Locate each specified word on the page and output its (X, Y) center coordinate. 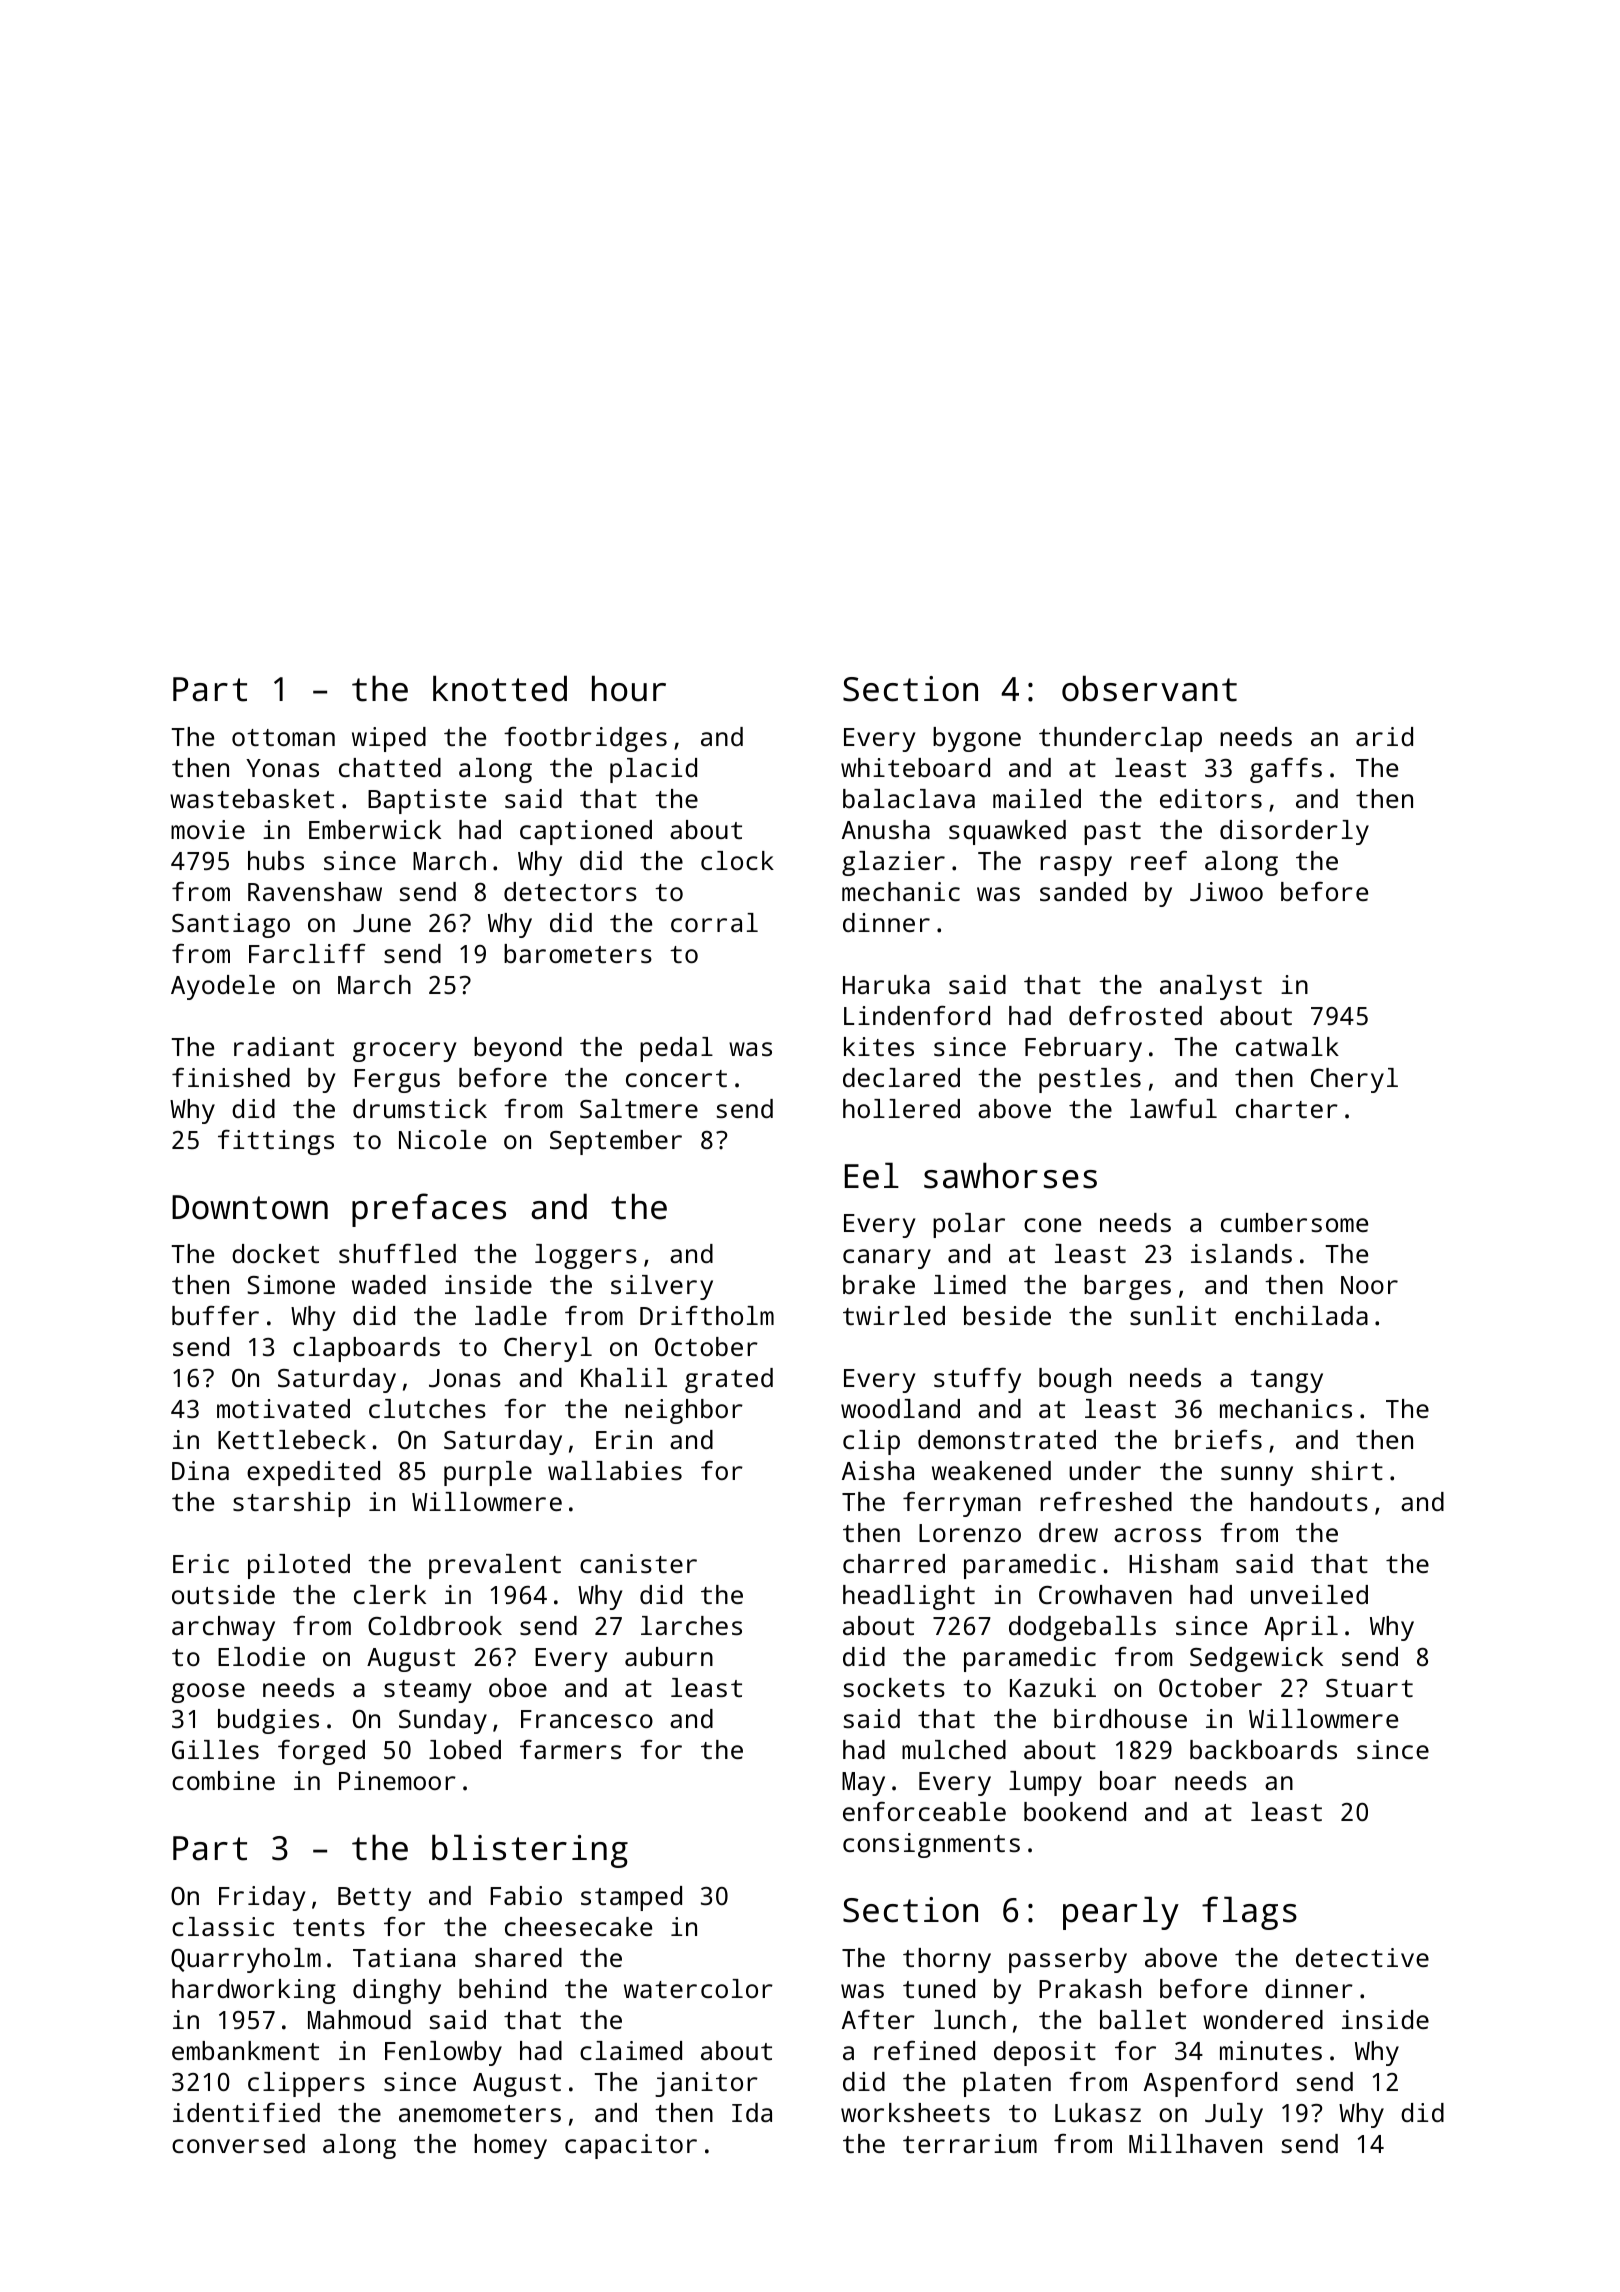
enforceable (924, 1811)
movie (208, 829)
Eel (872, 1175)
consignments (931, 1845)
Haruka (886, 984)
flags (1249, 1913)
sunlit (1173, 1315)
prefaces (429, 1210)
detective (1362, 1957)
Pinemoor (397, 1780)
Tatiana (404, 1957)
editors (1211, 798)
